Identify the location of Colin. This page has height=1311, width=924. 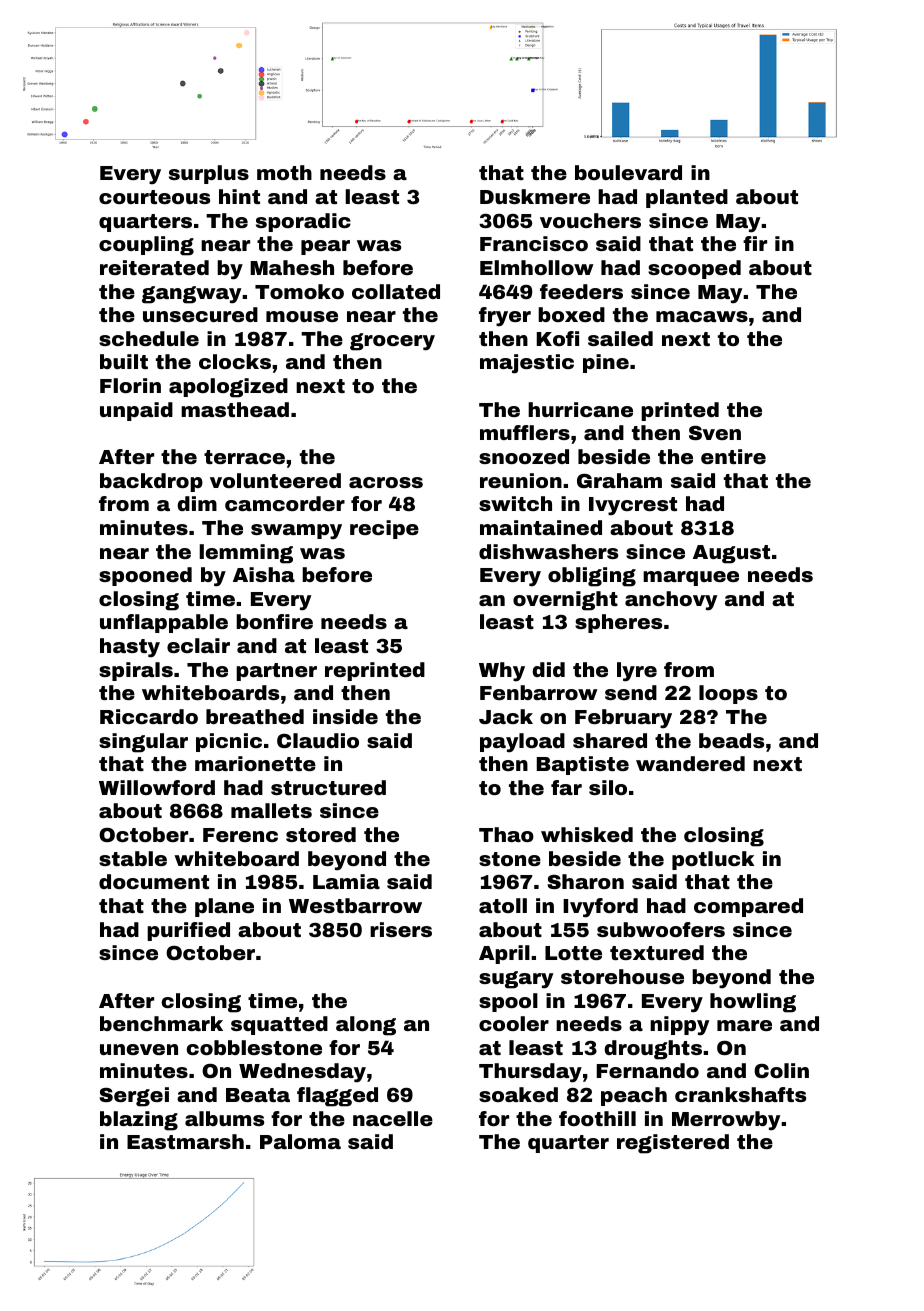
(781, 1070).
